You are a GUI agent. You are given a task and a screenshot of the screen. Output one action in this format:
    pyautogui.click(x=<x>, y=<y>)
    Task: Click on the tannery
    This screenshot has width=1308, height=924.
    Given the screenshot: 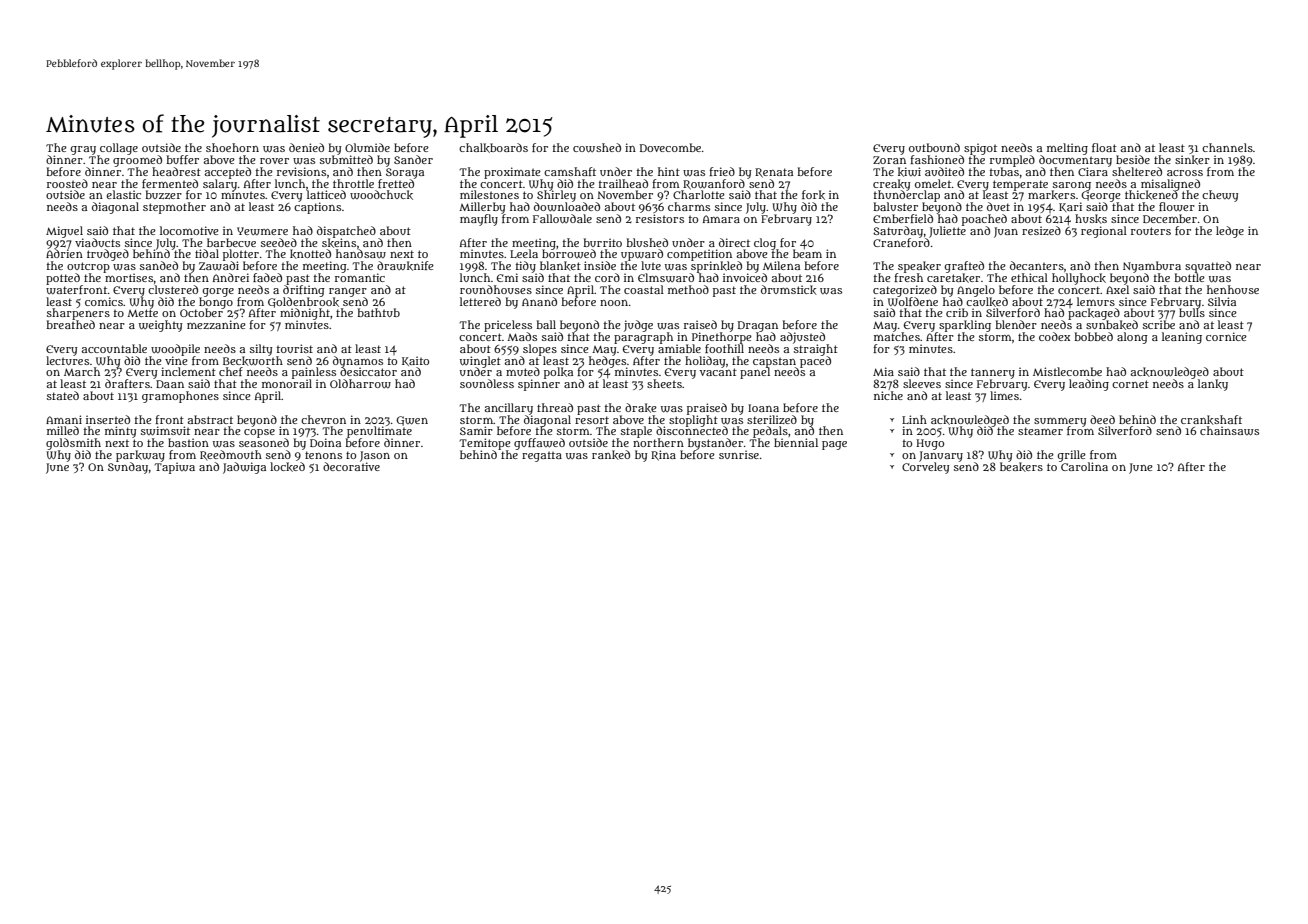 What is the action you would take?
    pyautogui.click(x=993, y=374)
